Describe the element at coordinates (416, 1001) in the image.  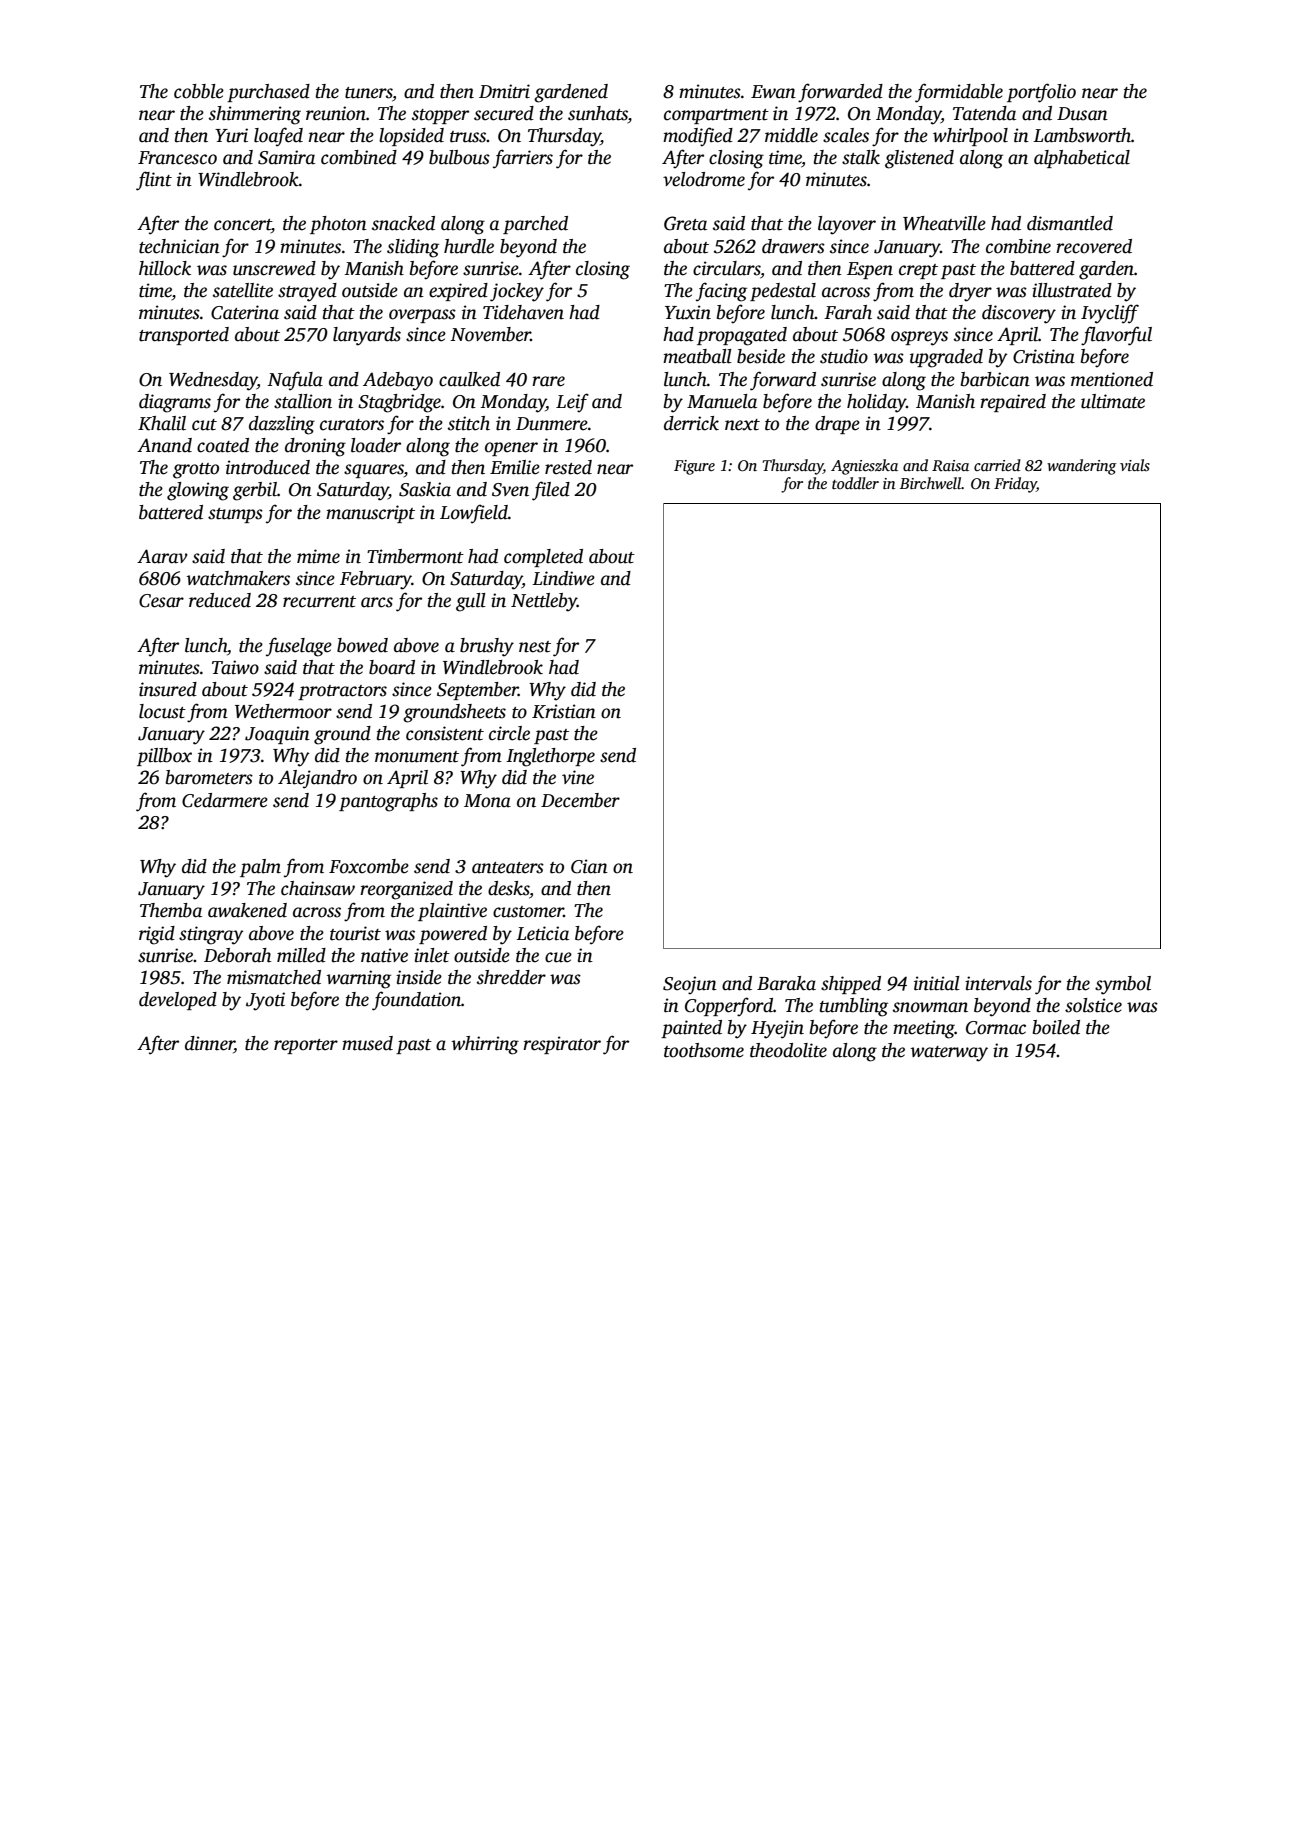
I see `foundation` at that location.
